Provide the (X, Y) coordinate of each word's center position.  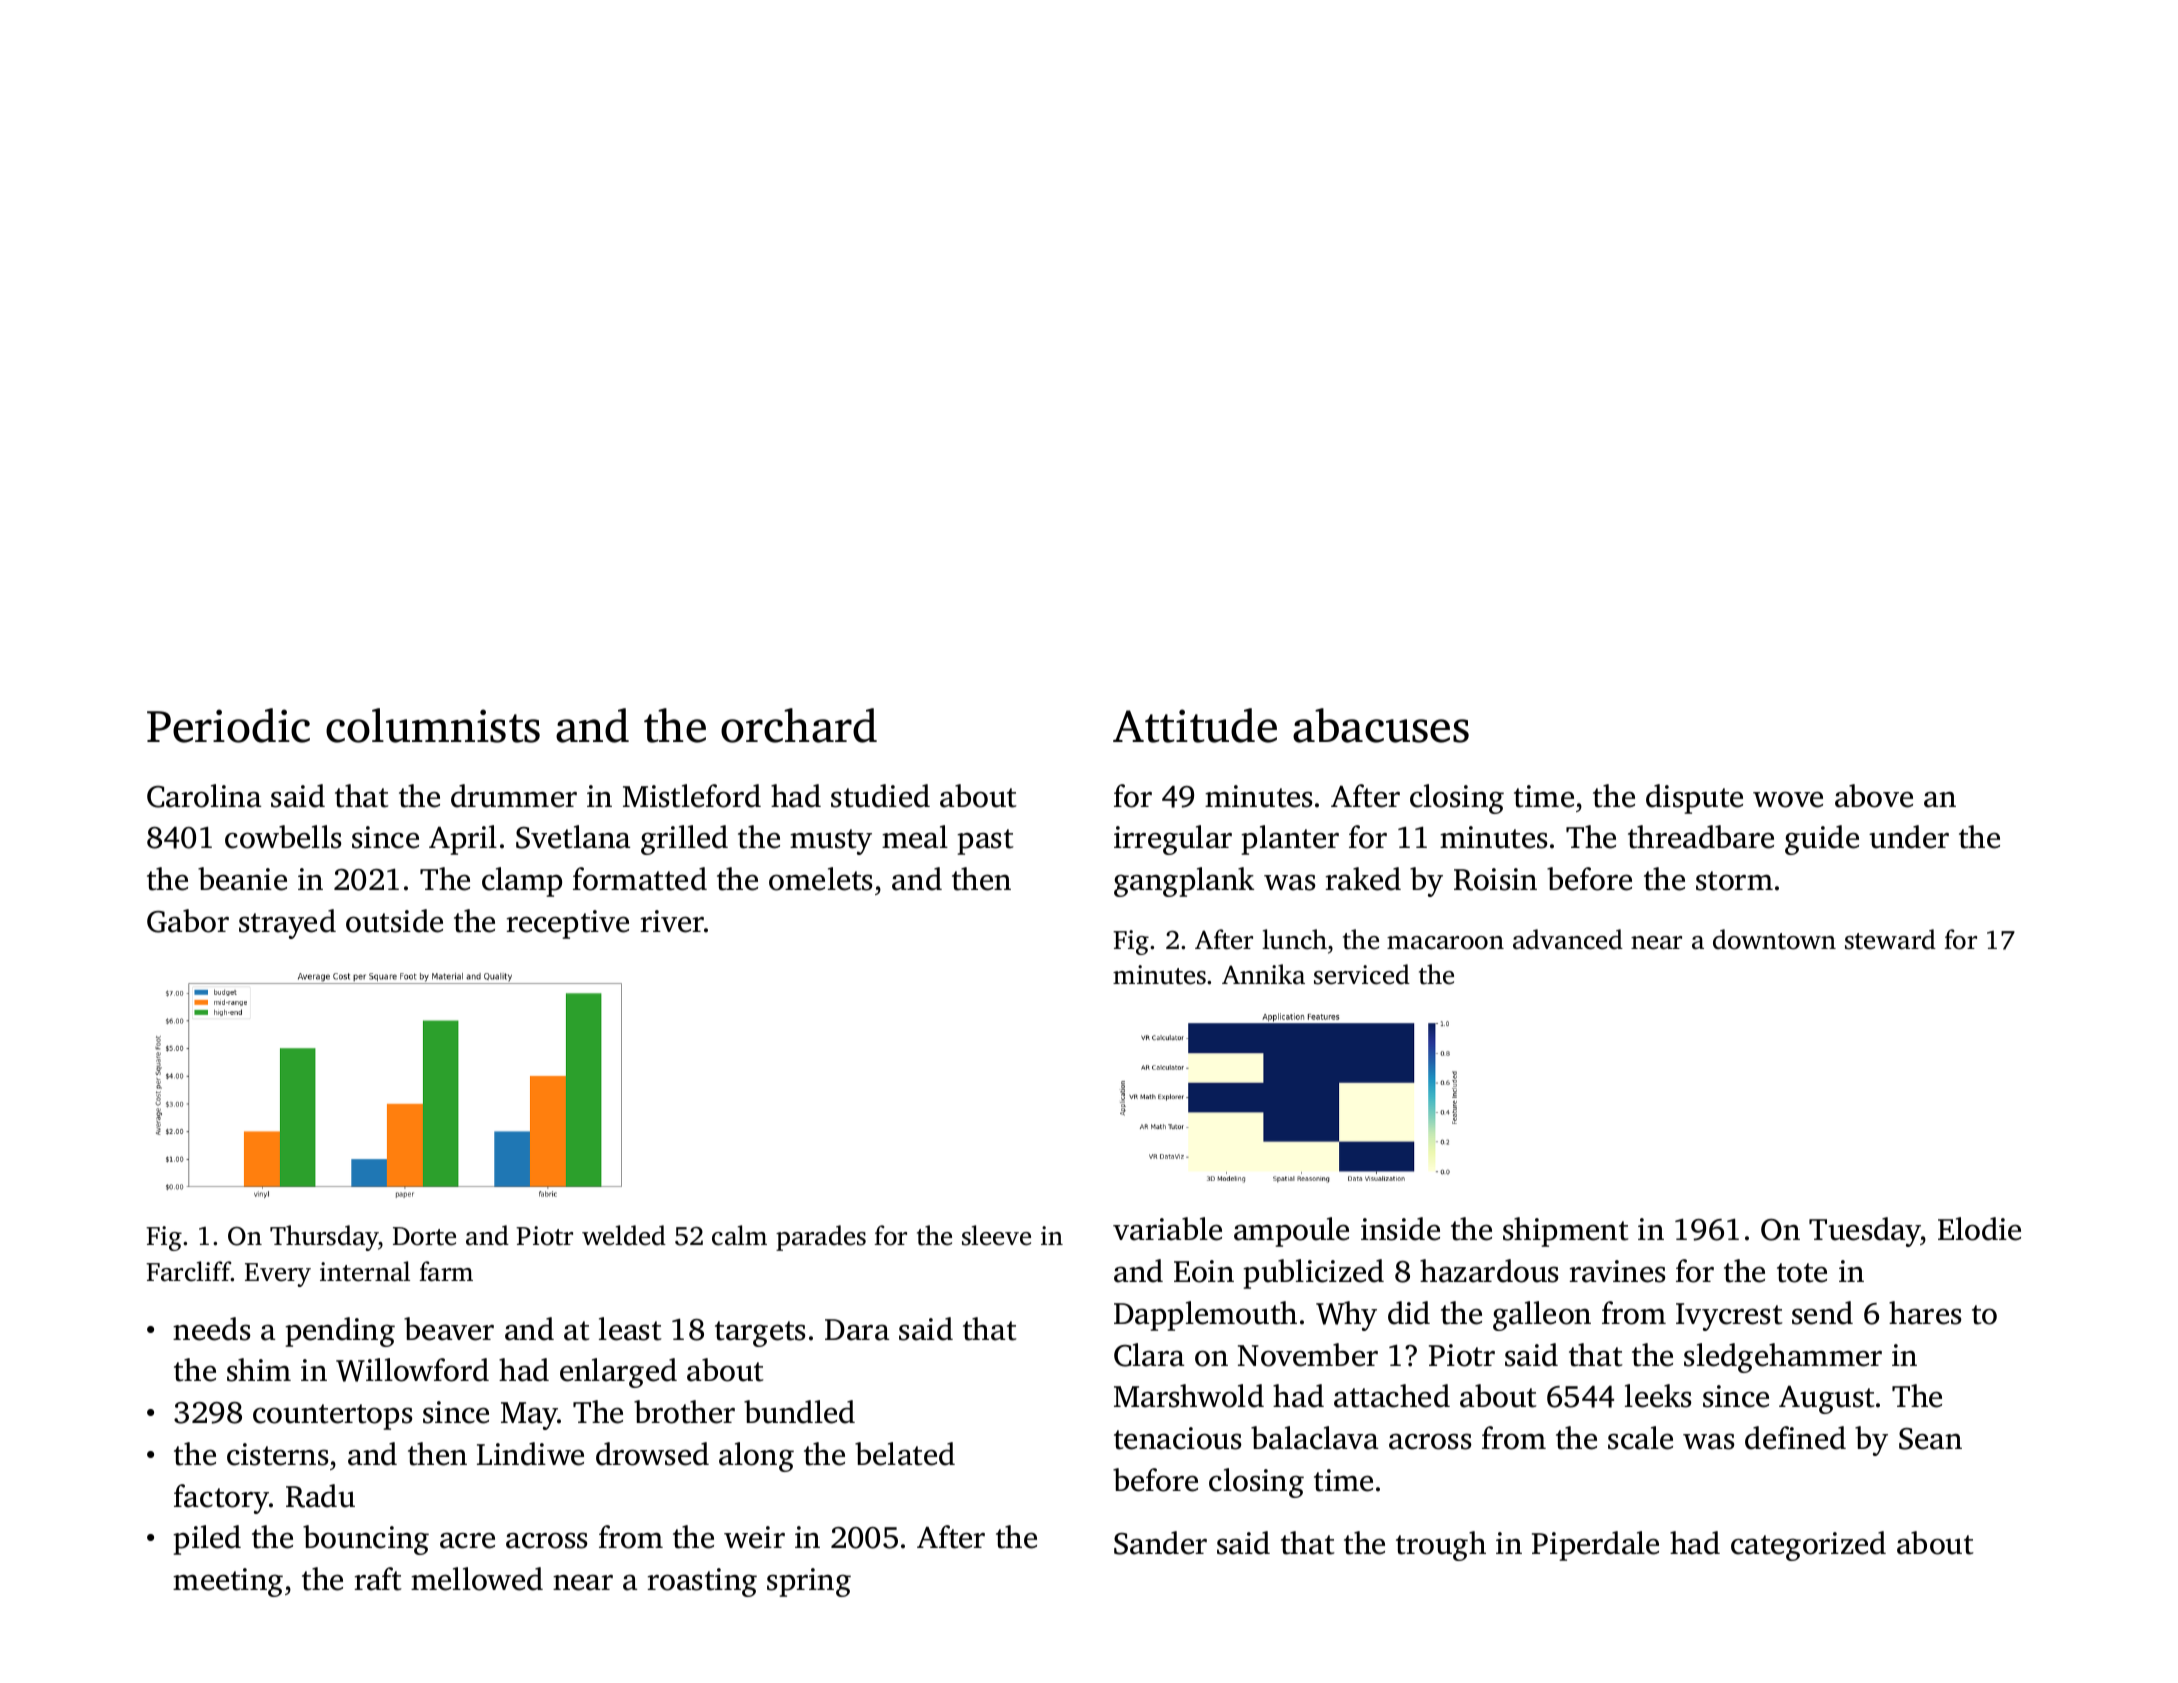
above (1874, 796)
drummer (514, 796)
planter (1290, 840)
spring (809, 1582)
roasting (702, 1582)
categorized (1808, 1546)
